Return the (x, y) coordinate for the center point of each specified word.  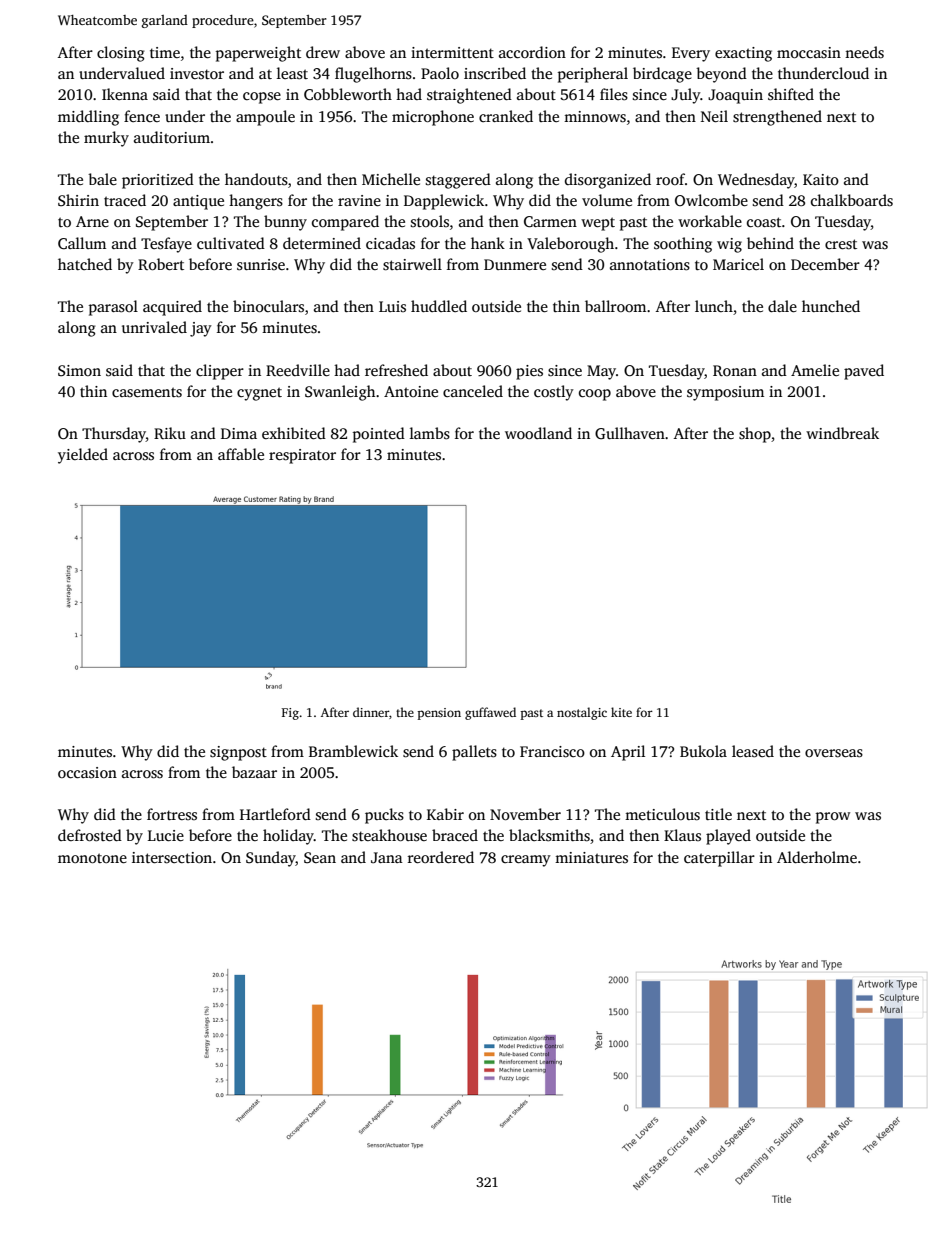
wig (729, 245)
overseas (834, 753)
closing (121, 54)
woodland (538, 433)
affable (241, 454)
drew (323, 52)
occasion (87, 773)
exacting (743, 54)
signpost (238, 753)
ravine (359, 200)
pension (439, 714)
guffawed (490, 713)
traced (125, 200)
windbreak (842, 433)
